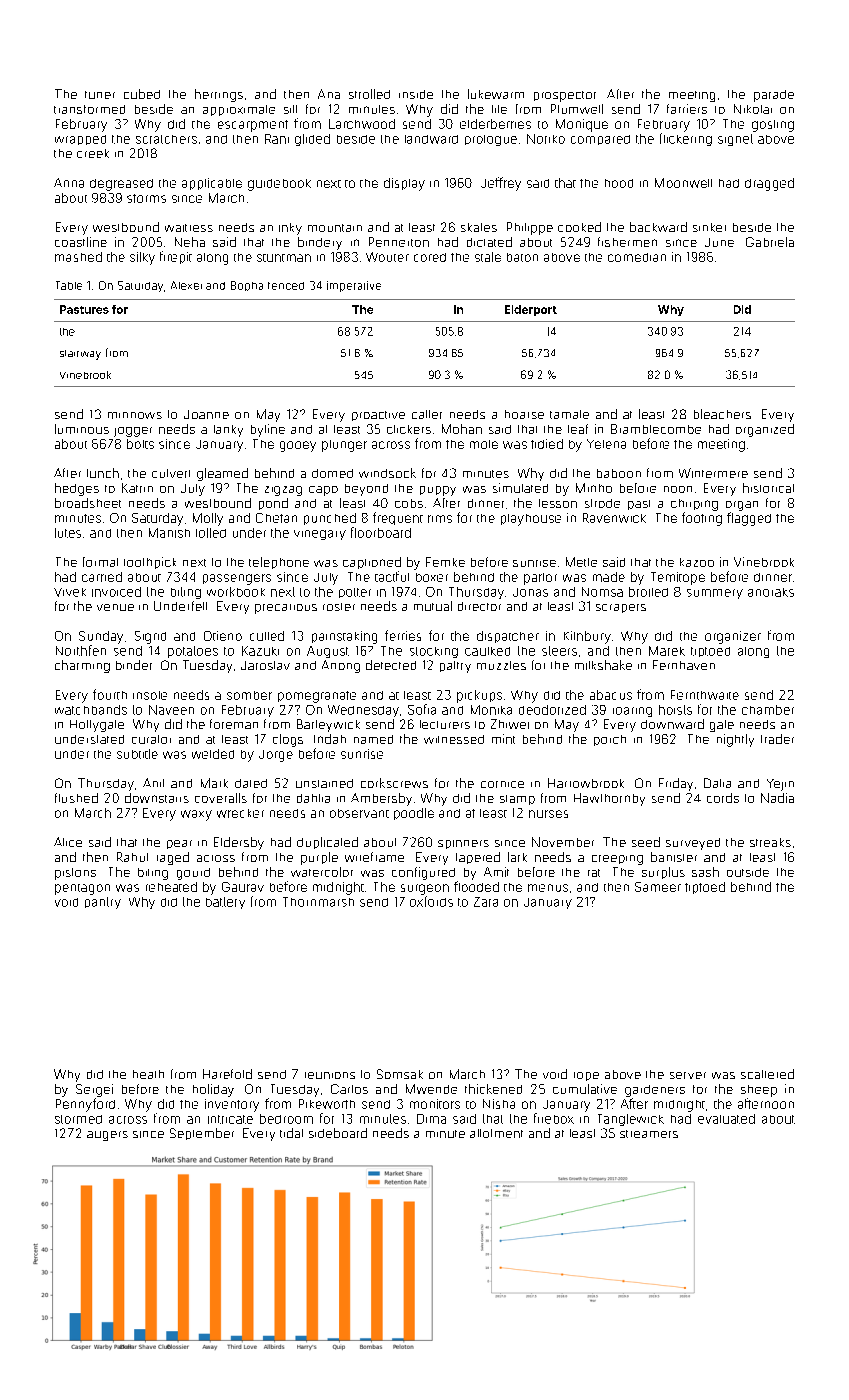 The height and width of the screenshot is (1400, 849). What do you see at coordinates (338, 1133) in the screenshot?
I see `sideboard` at bounding box center [338, 1133].
